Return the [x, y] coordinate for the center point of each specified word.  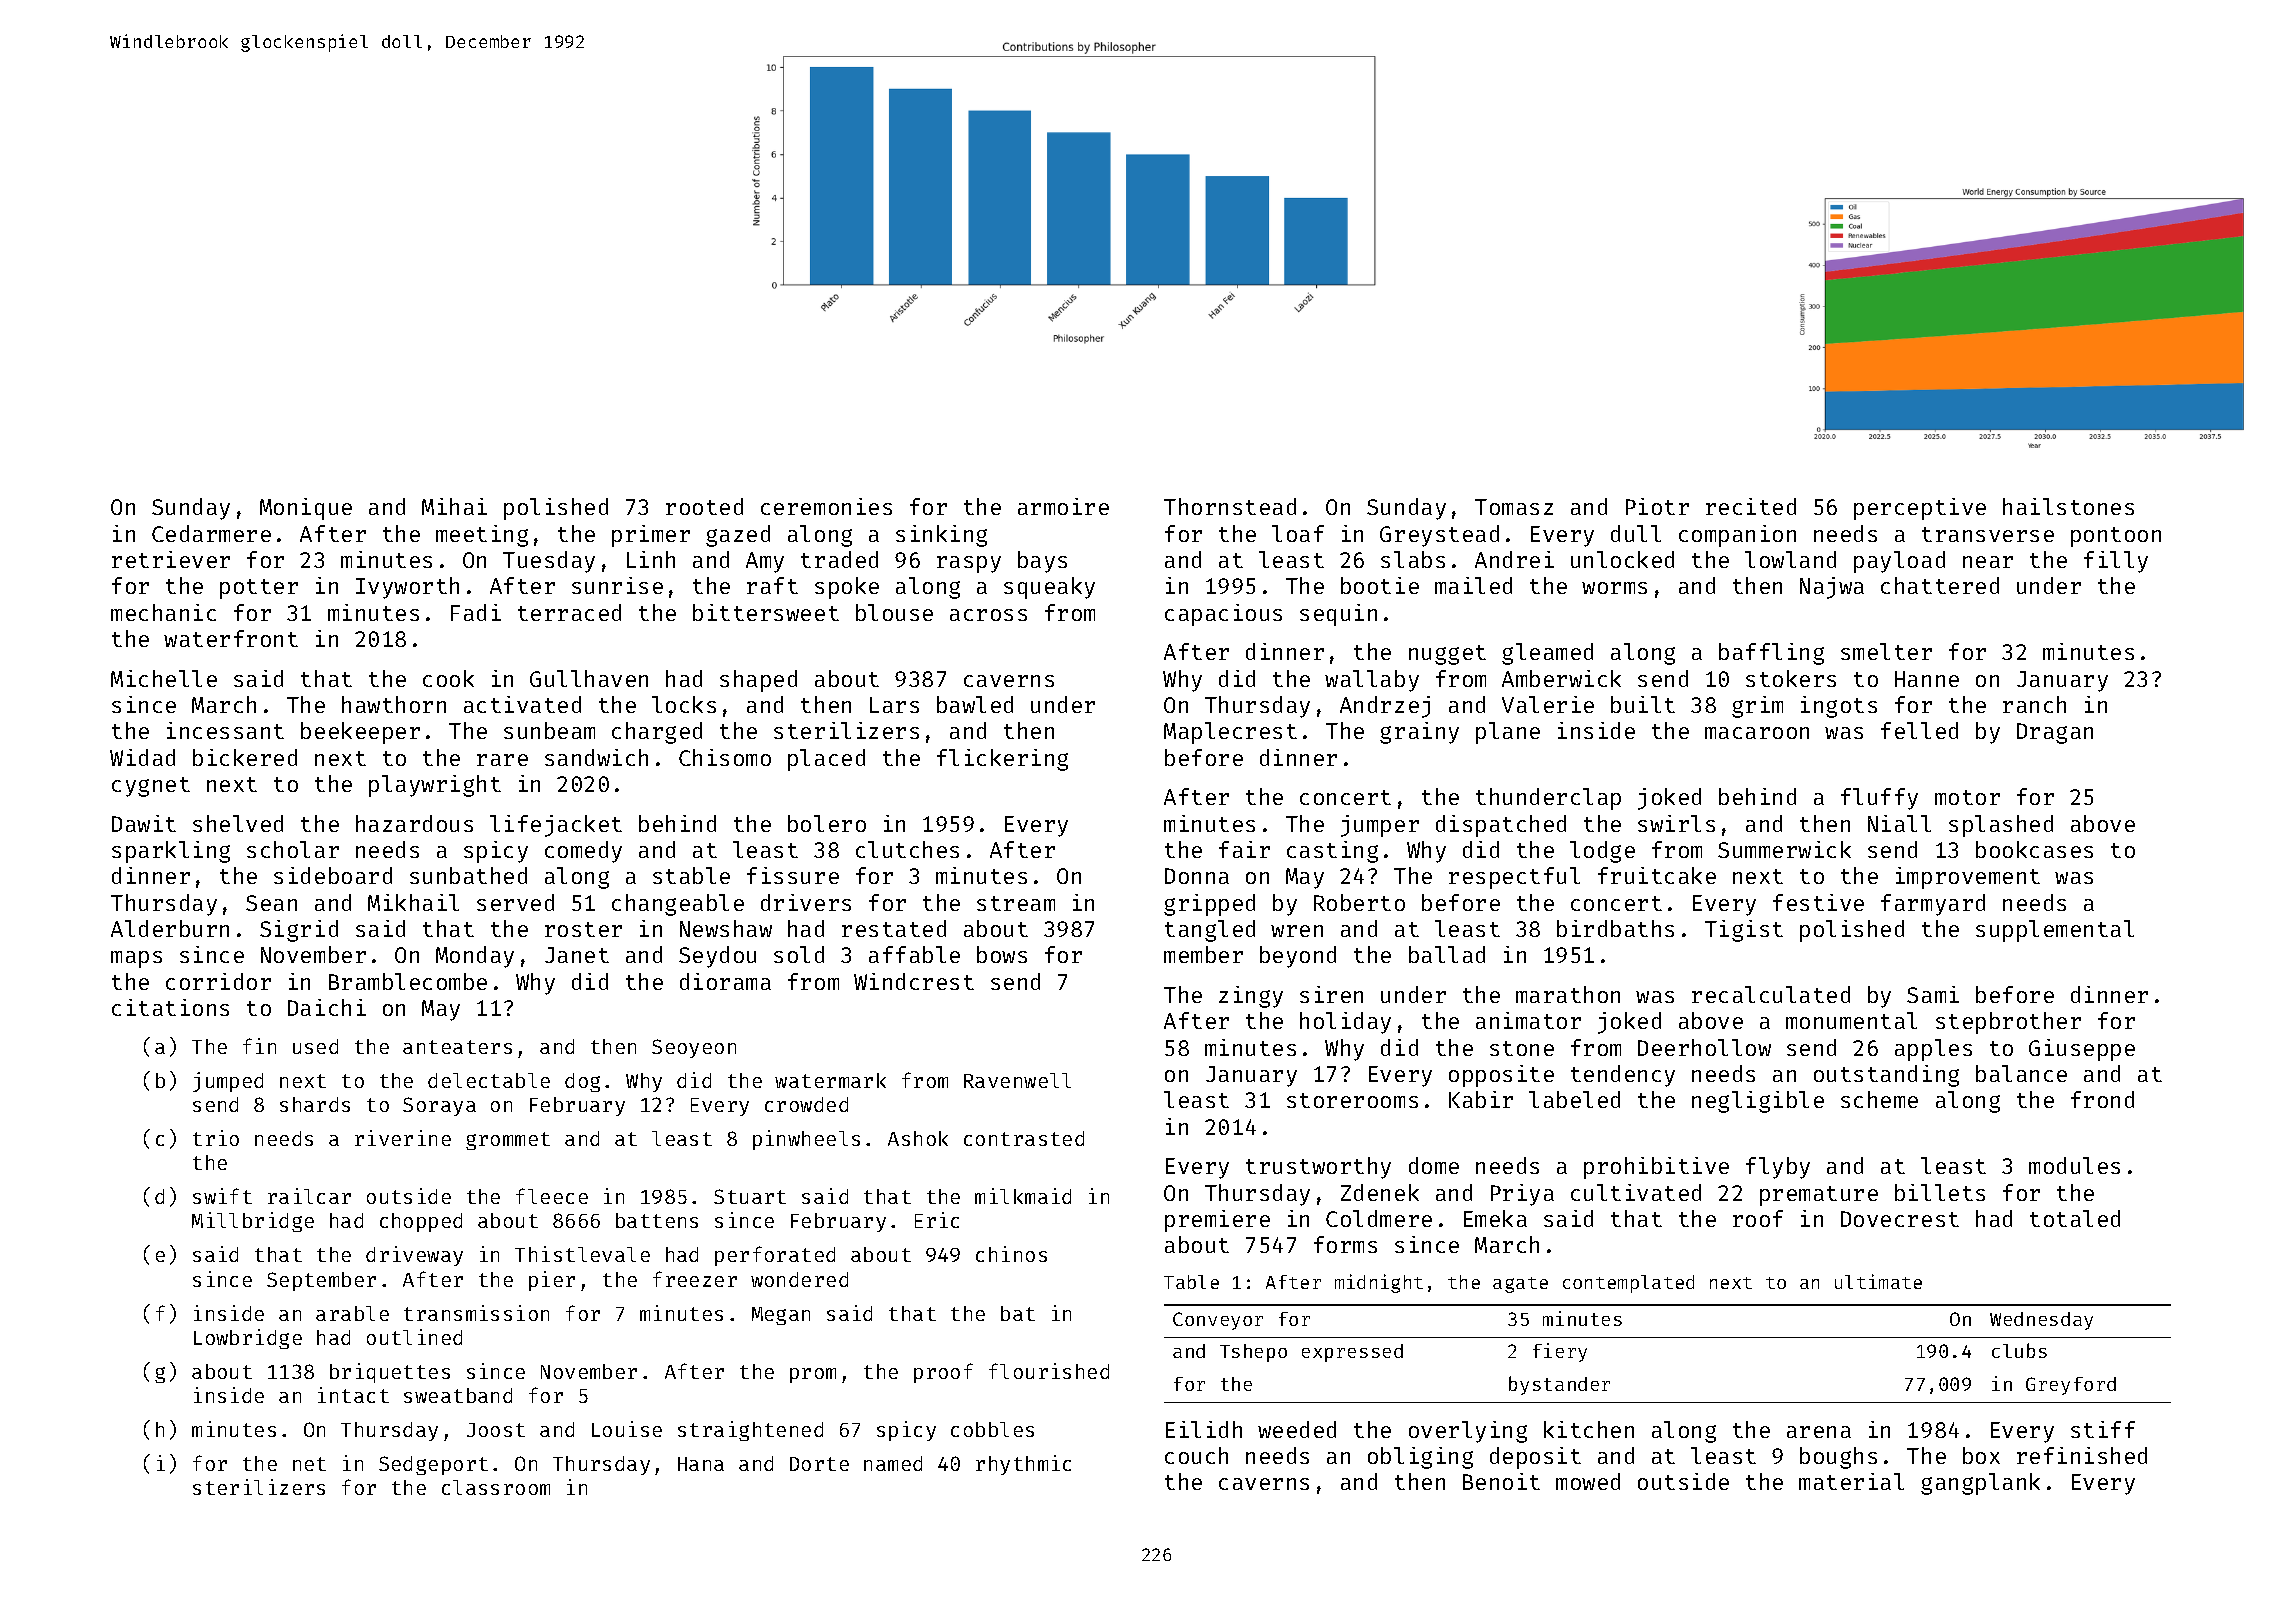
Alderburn [170, 928]
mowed [1588, 1481]
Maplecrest [1230, 733]
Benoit [1501, 1481]
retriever [171, 559]
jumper [1380, 826]
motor [1967, 797]
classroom [496, 1487]
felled [1919, 730]
